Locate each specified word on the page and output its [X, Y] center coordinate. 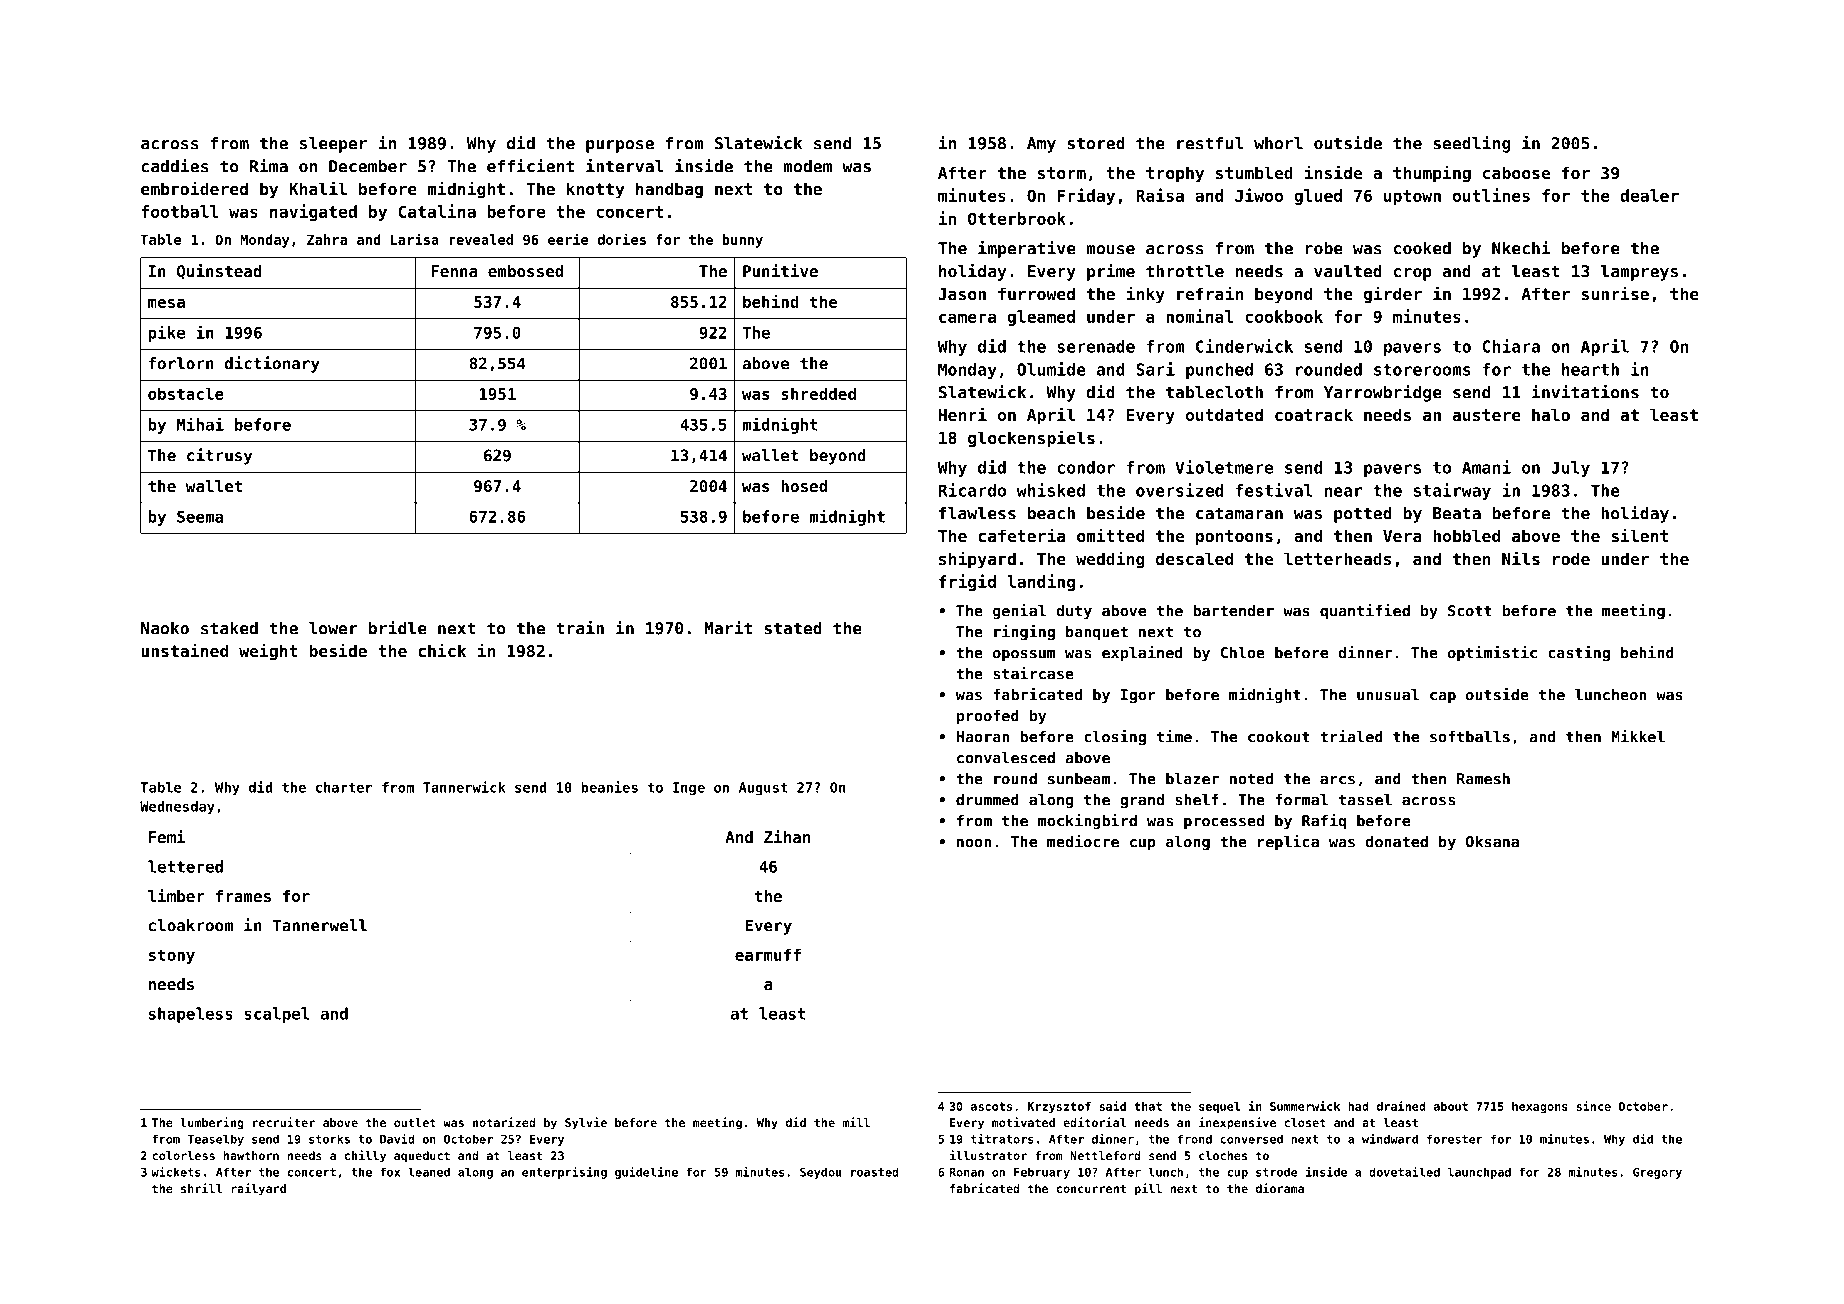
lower [333, 628]
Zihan [787, 836]
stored [1096, 143]
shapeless [191, 1015]
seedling [1472, 144]
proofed [988, 717]
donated [1397, 842]
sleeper [333, 145]
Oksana [1492, 842]
